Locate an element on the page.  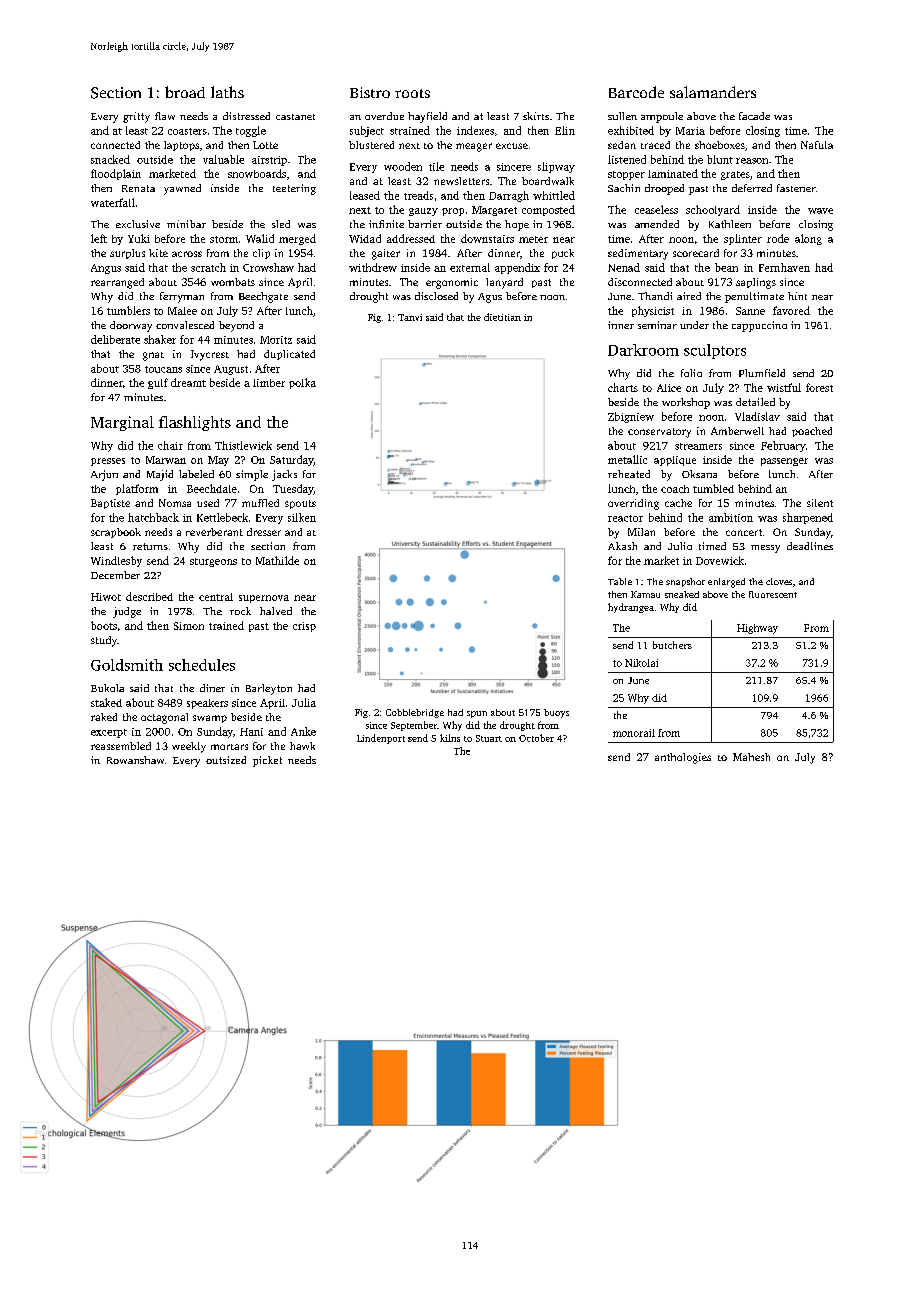
Cobblebridge is located at coordinates (415, 713).
